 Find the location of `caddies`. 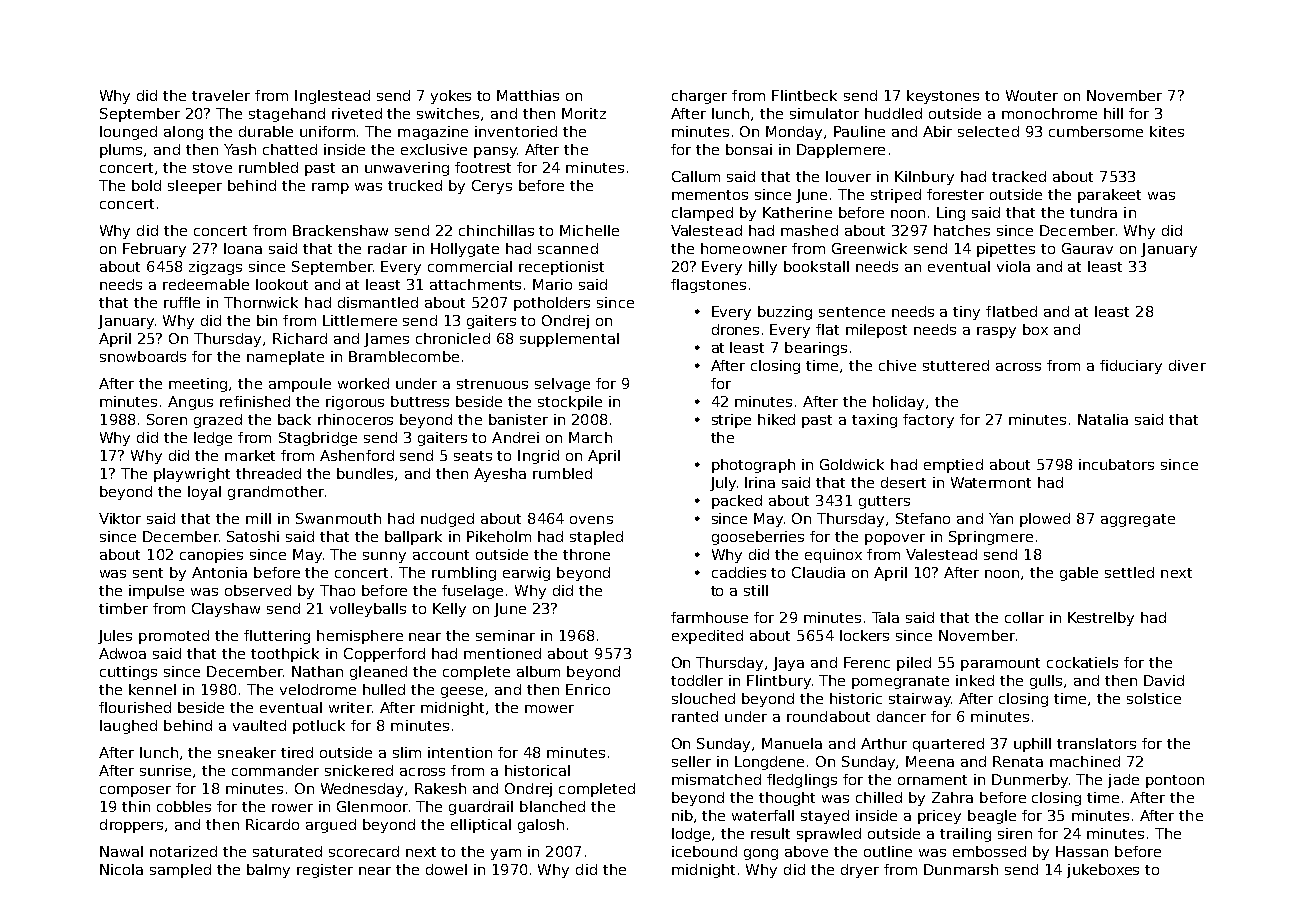

caddies is located at coordinates (739, 572).
